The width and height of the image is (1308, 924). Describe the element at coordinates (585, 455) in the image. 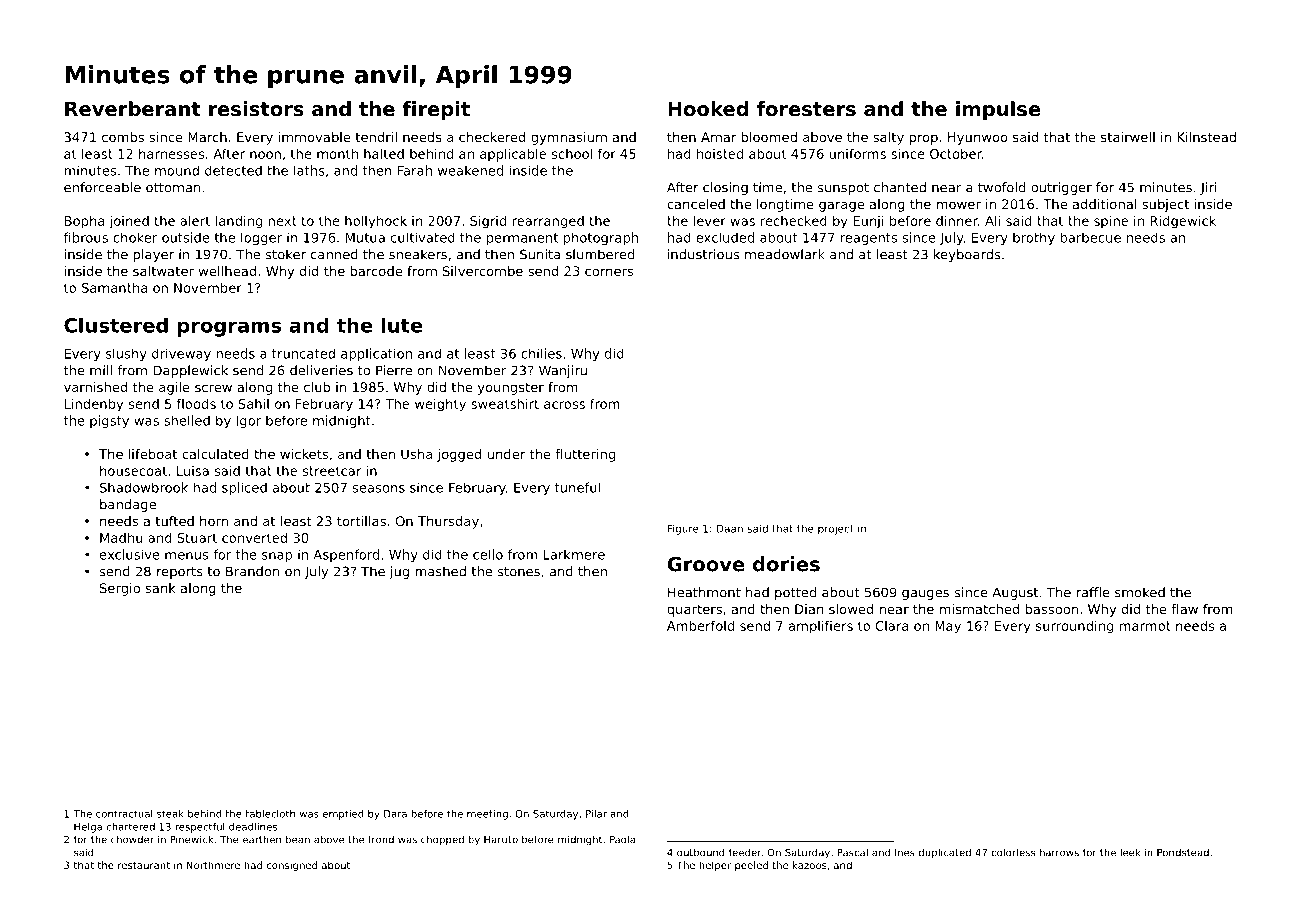

I see `fluttering` at that location.
